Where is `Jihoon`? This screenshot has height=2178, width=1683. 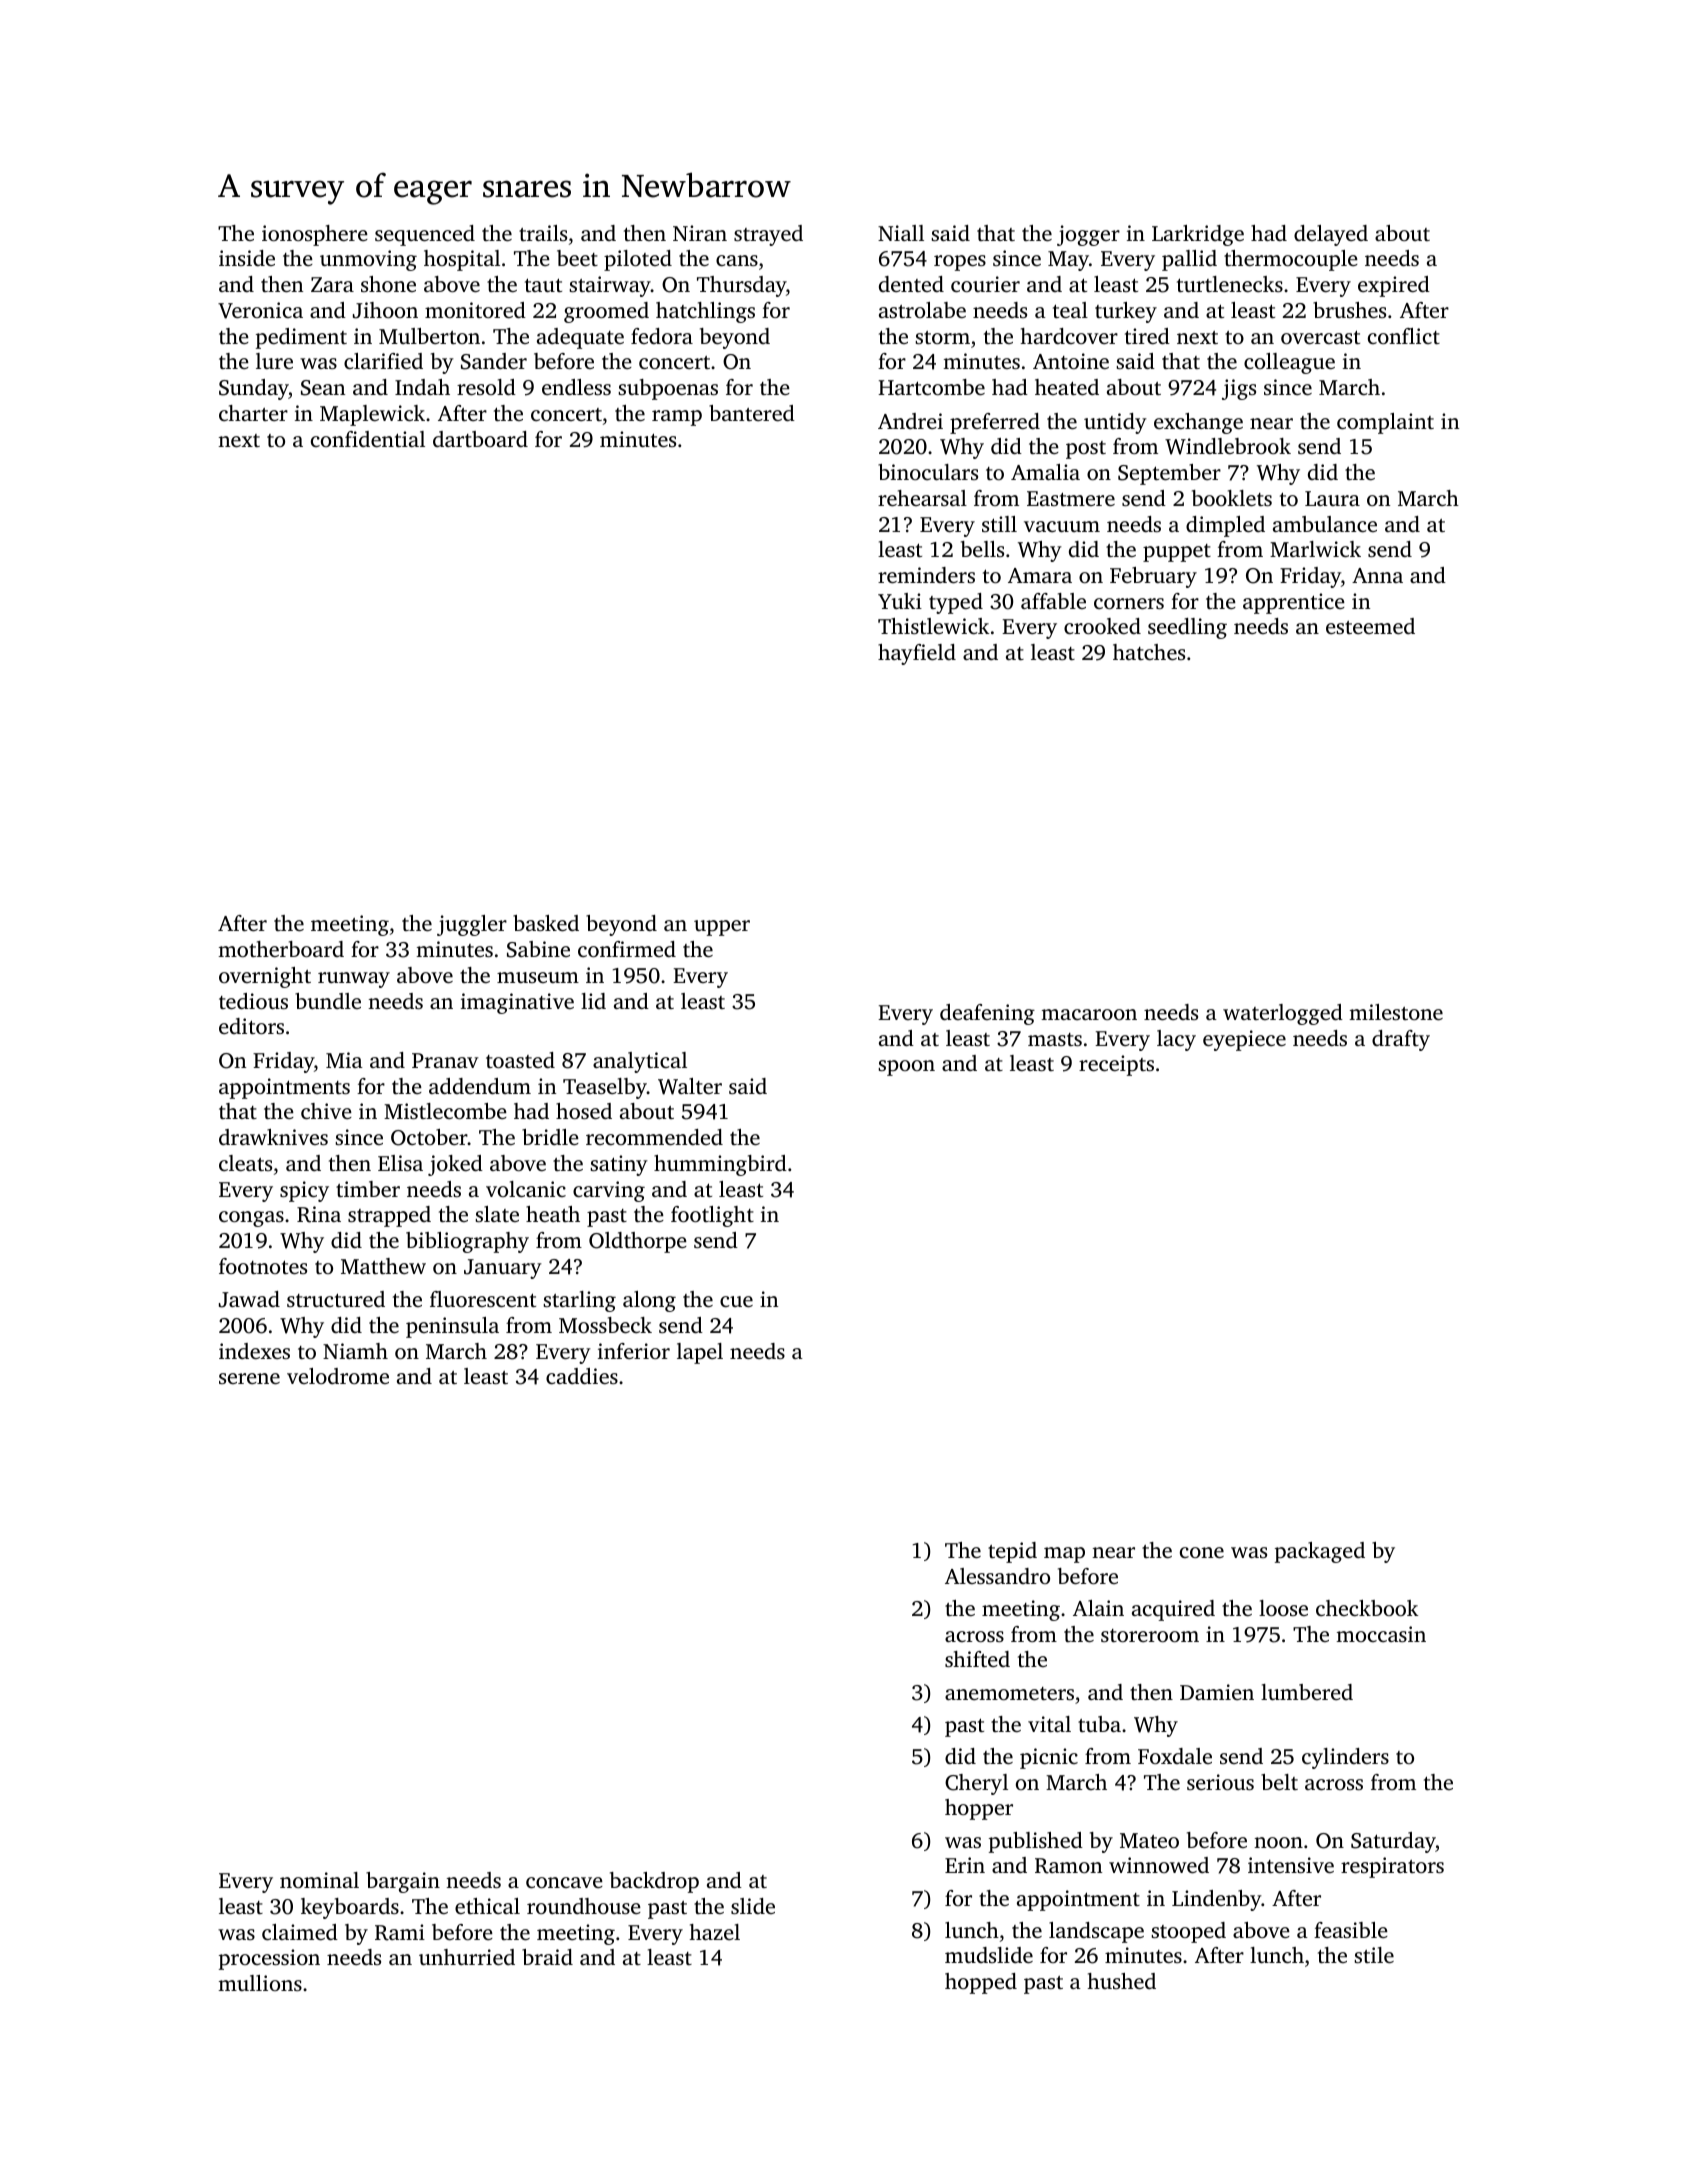 Jihoon is located at coordinates (385, 310).
